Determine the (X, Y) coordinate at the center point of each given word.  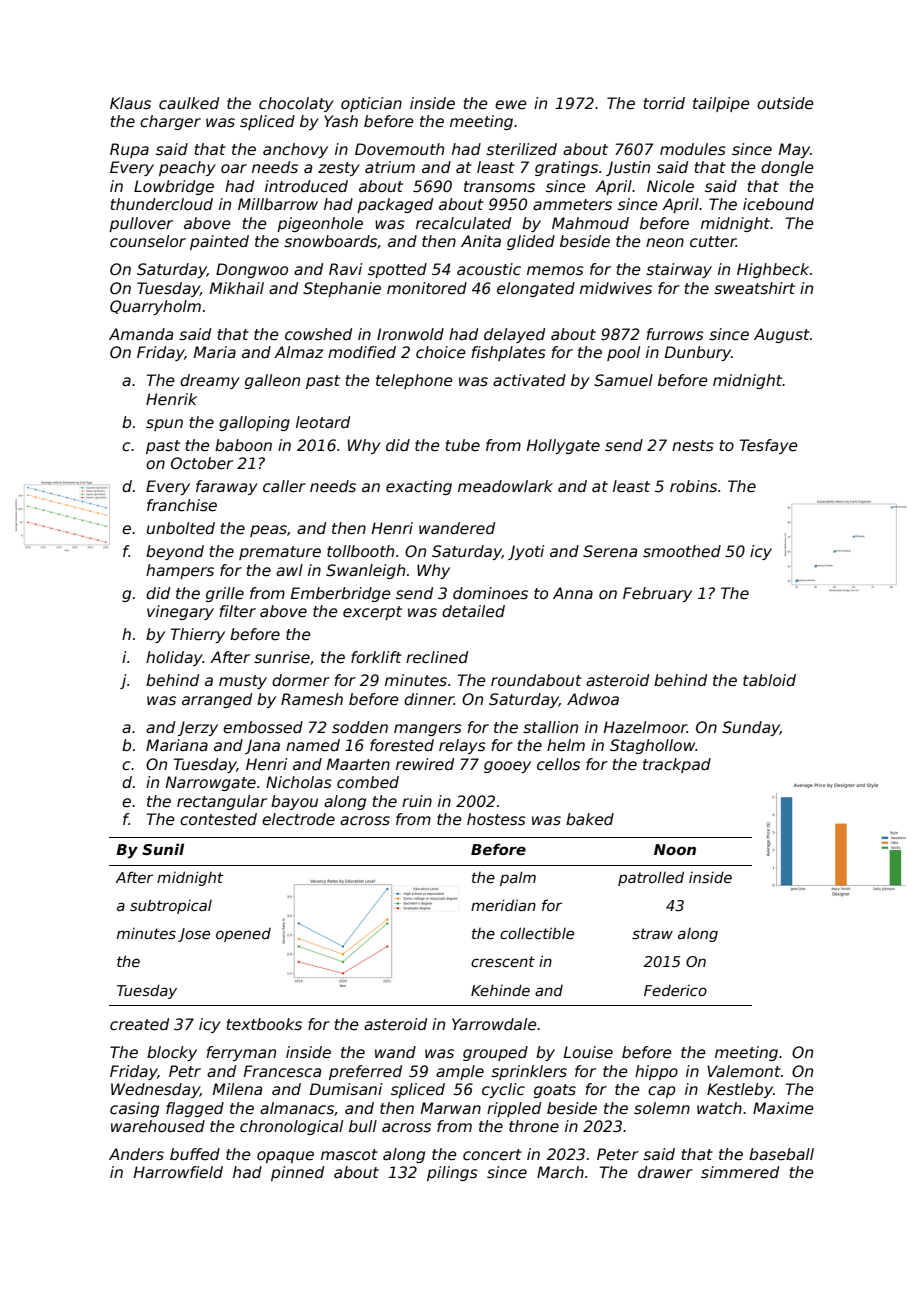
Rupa (129, 150)
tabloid (769, 680)
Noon (675, 849)
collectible (537, 933)
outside (785, 103)
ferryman (241, 1053)
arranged (217, 700)
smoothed (682, 551)
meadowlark (505, 486)
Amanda (141, 334)
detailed (473, 611)
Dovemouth (399, 149)
